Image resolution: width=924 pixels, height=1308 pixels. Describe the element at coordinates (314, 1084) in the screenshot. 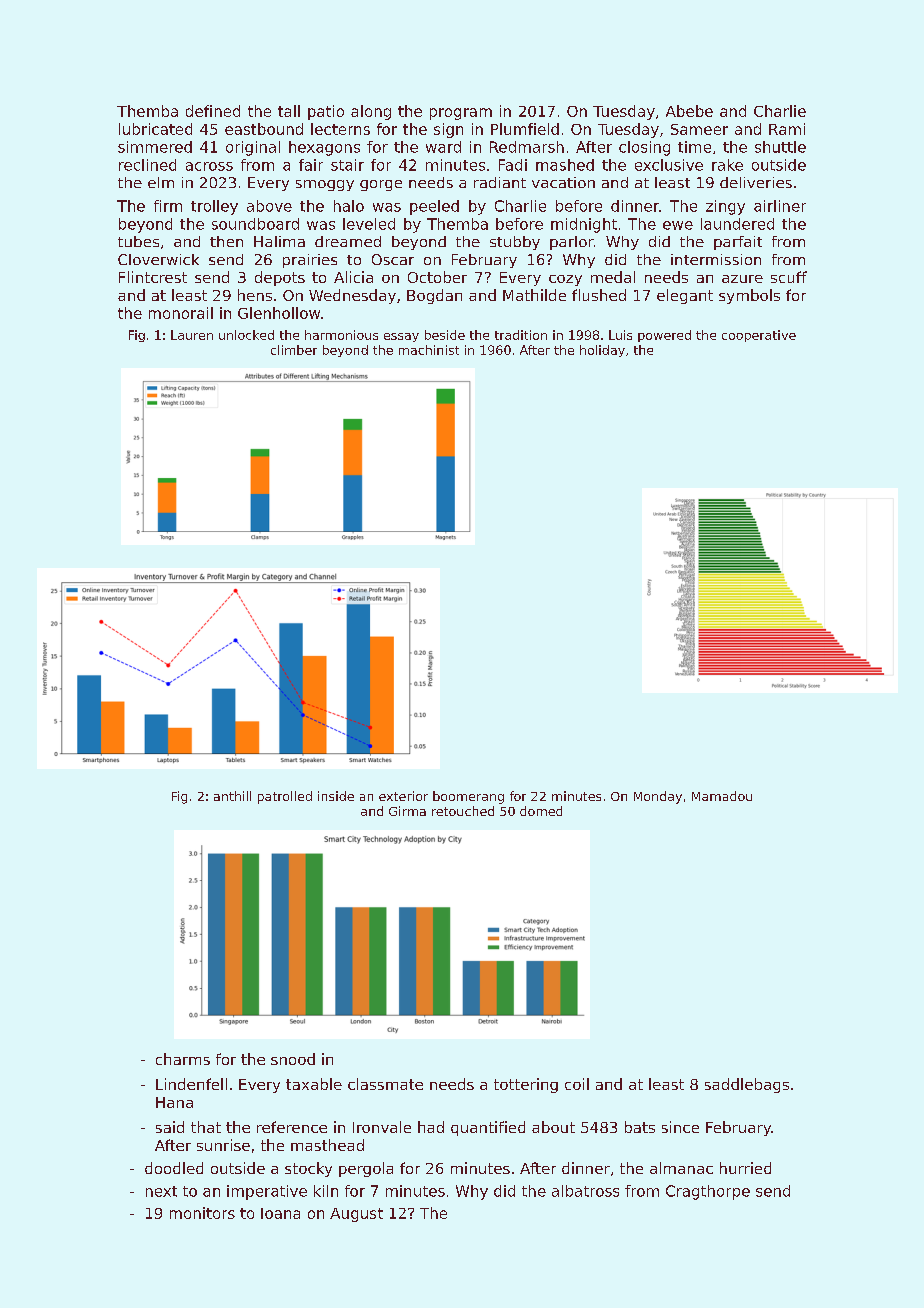

I see `taxable` at that location.
